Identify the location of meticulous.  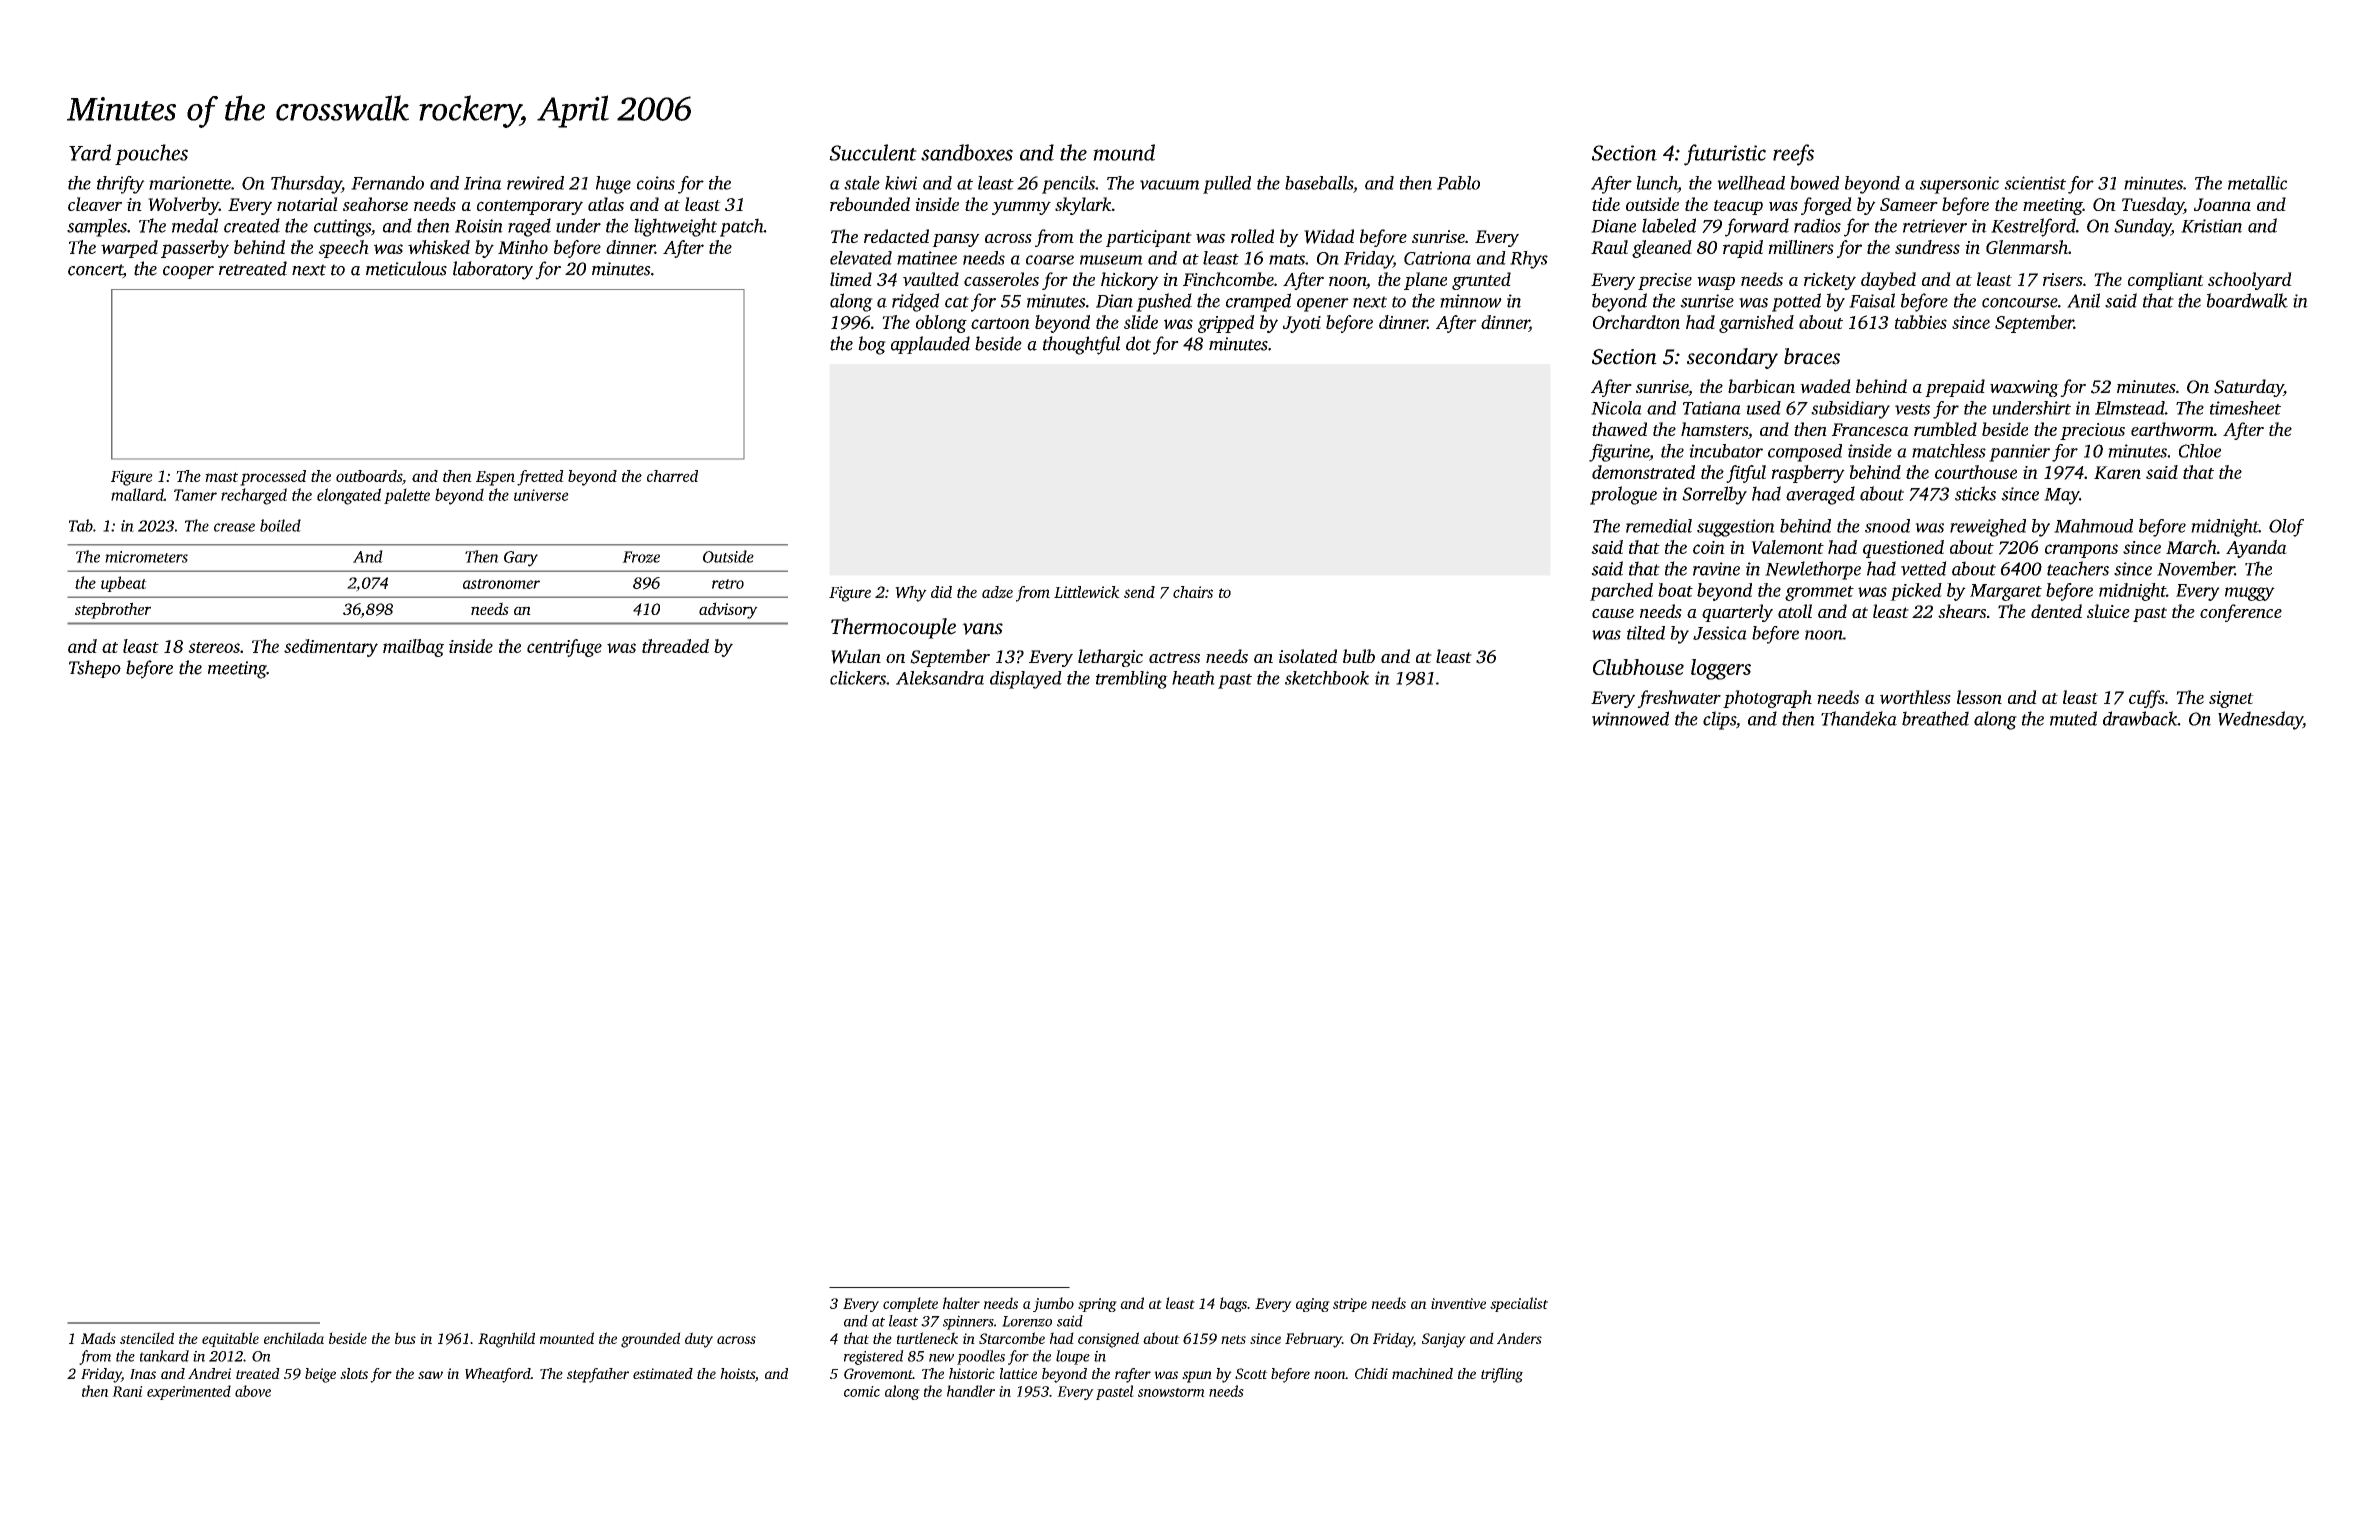
(406, 268).
